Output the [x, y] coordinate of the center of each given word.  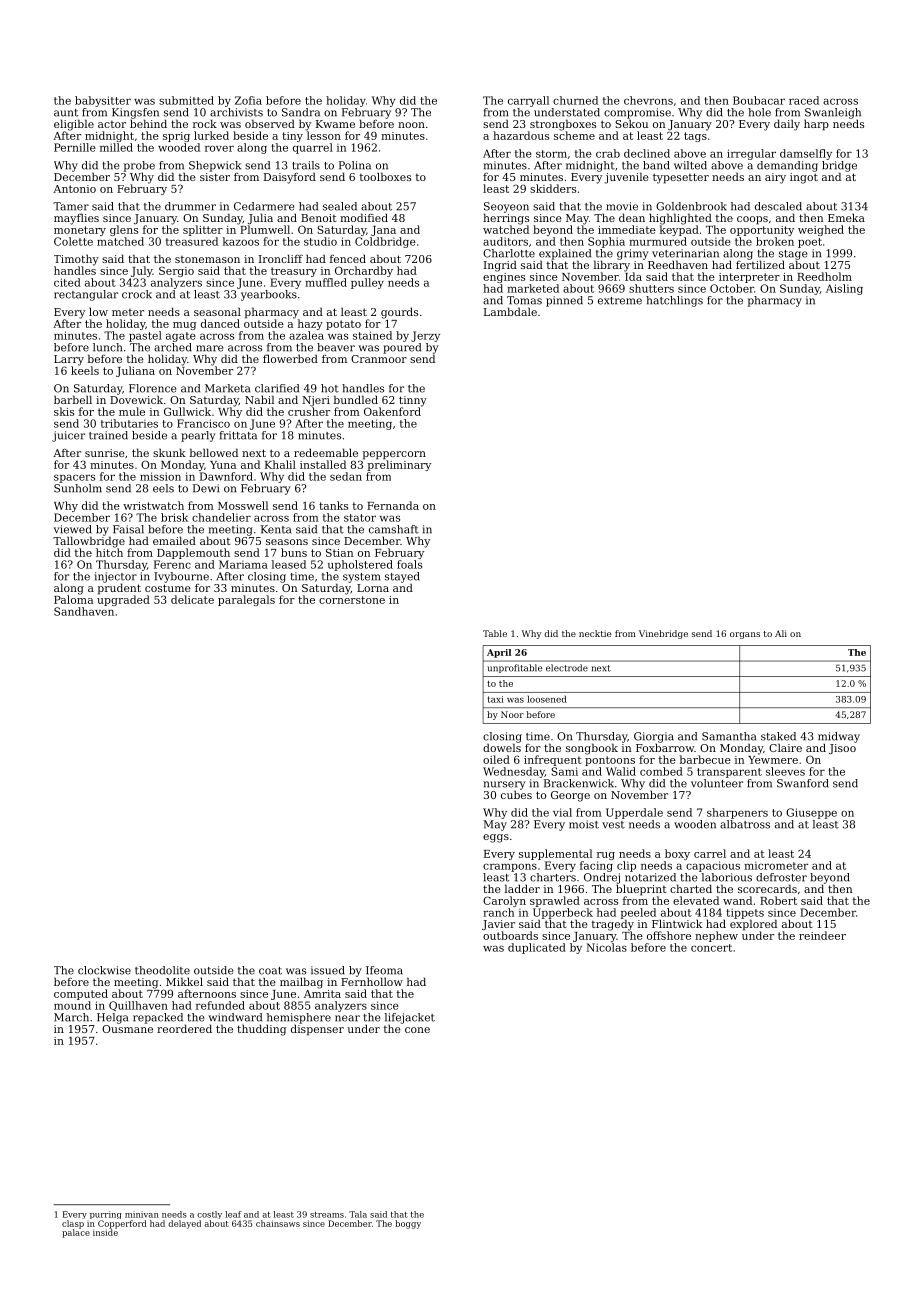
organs [745, 635]
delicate [192, 599]
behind [148, 123]
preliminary [399, 465]
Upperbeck [563, 913]
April [499, 653]
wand [737, 900]
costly [209, 1215]
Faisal [128, 529]
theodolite [162, 970]
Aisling [844, 289]
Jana [383, 231]
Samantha [729, 736]
